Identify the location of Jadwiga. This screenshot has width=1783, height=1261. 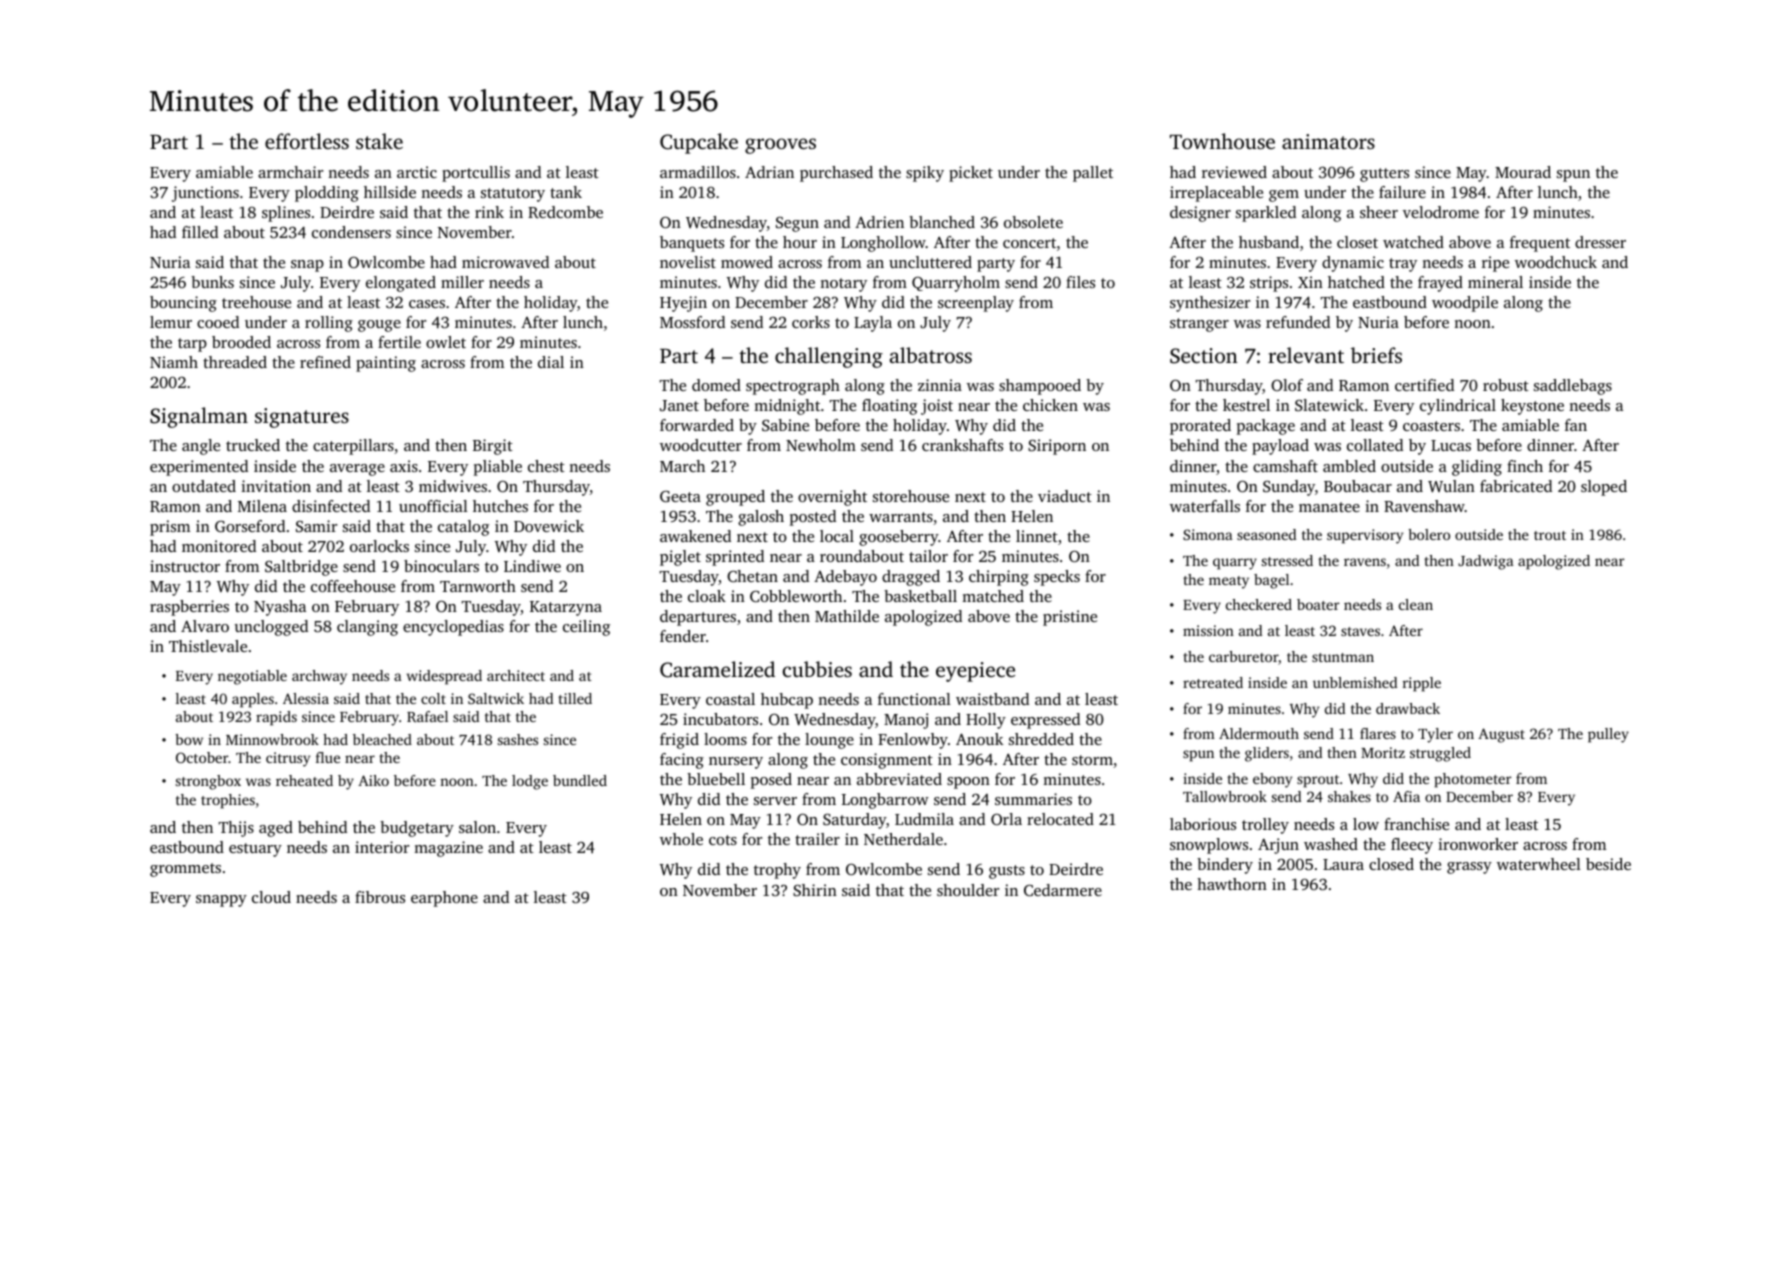
(1486, 562).
